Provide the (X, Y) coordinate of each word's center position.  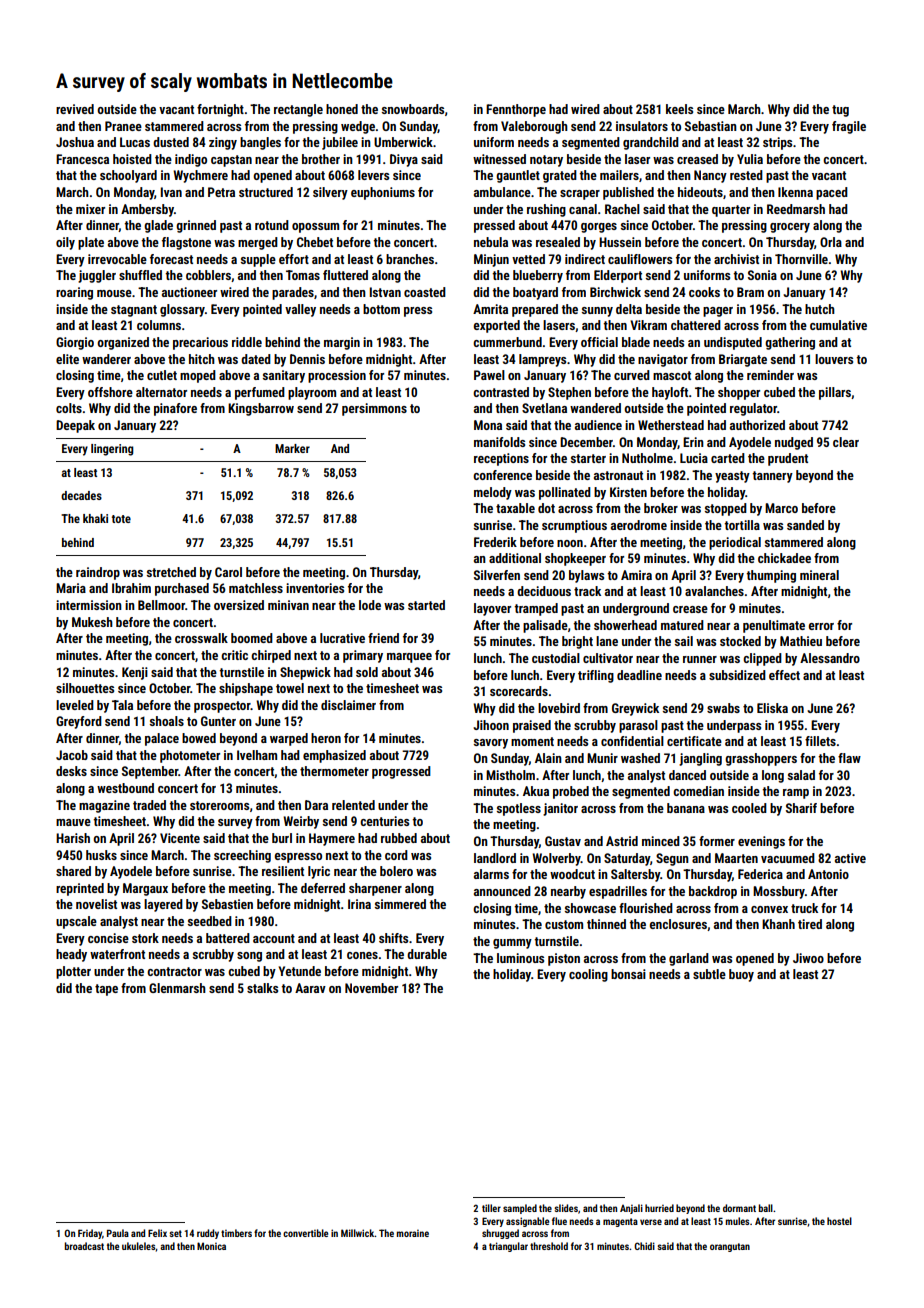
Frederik (495, 542)
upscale (76, 922)
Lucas (135, 142)
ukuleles (139, 1246)
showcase (590, 908)
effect (784, 675)
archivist (736, 259)
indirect (585, 259)
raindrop (98, 573)
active (850, 858)
